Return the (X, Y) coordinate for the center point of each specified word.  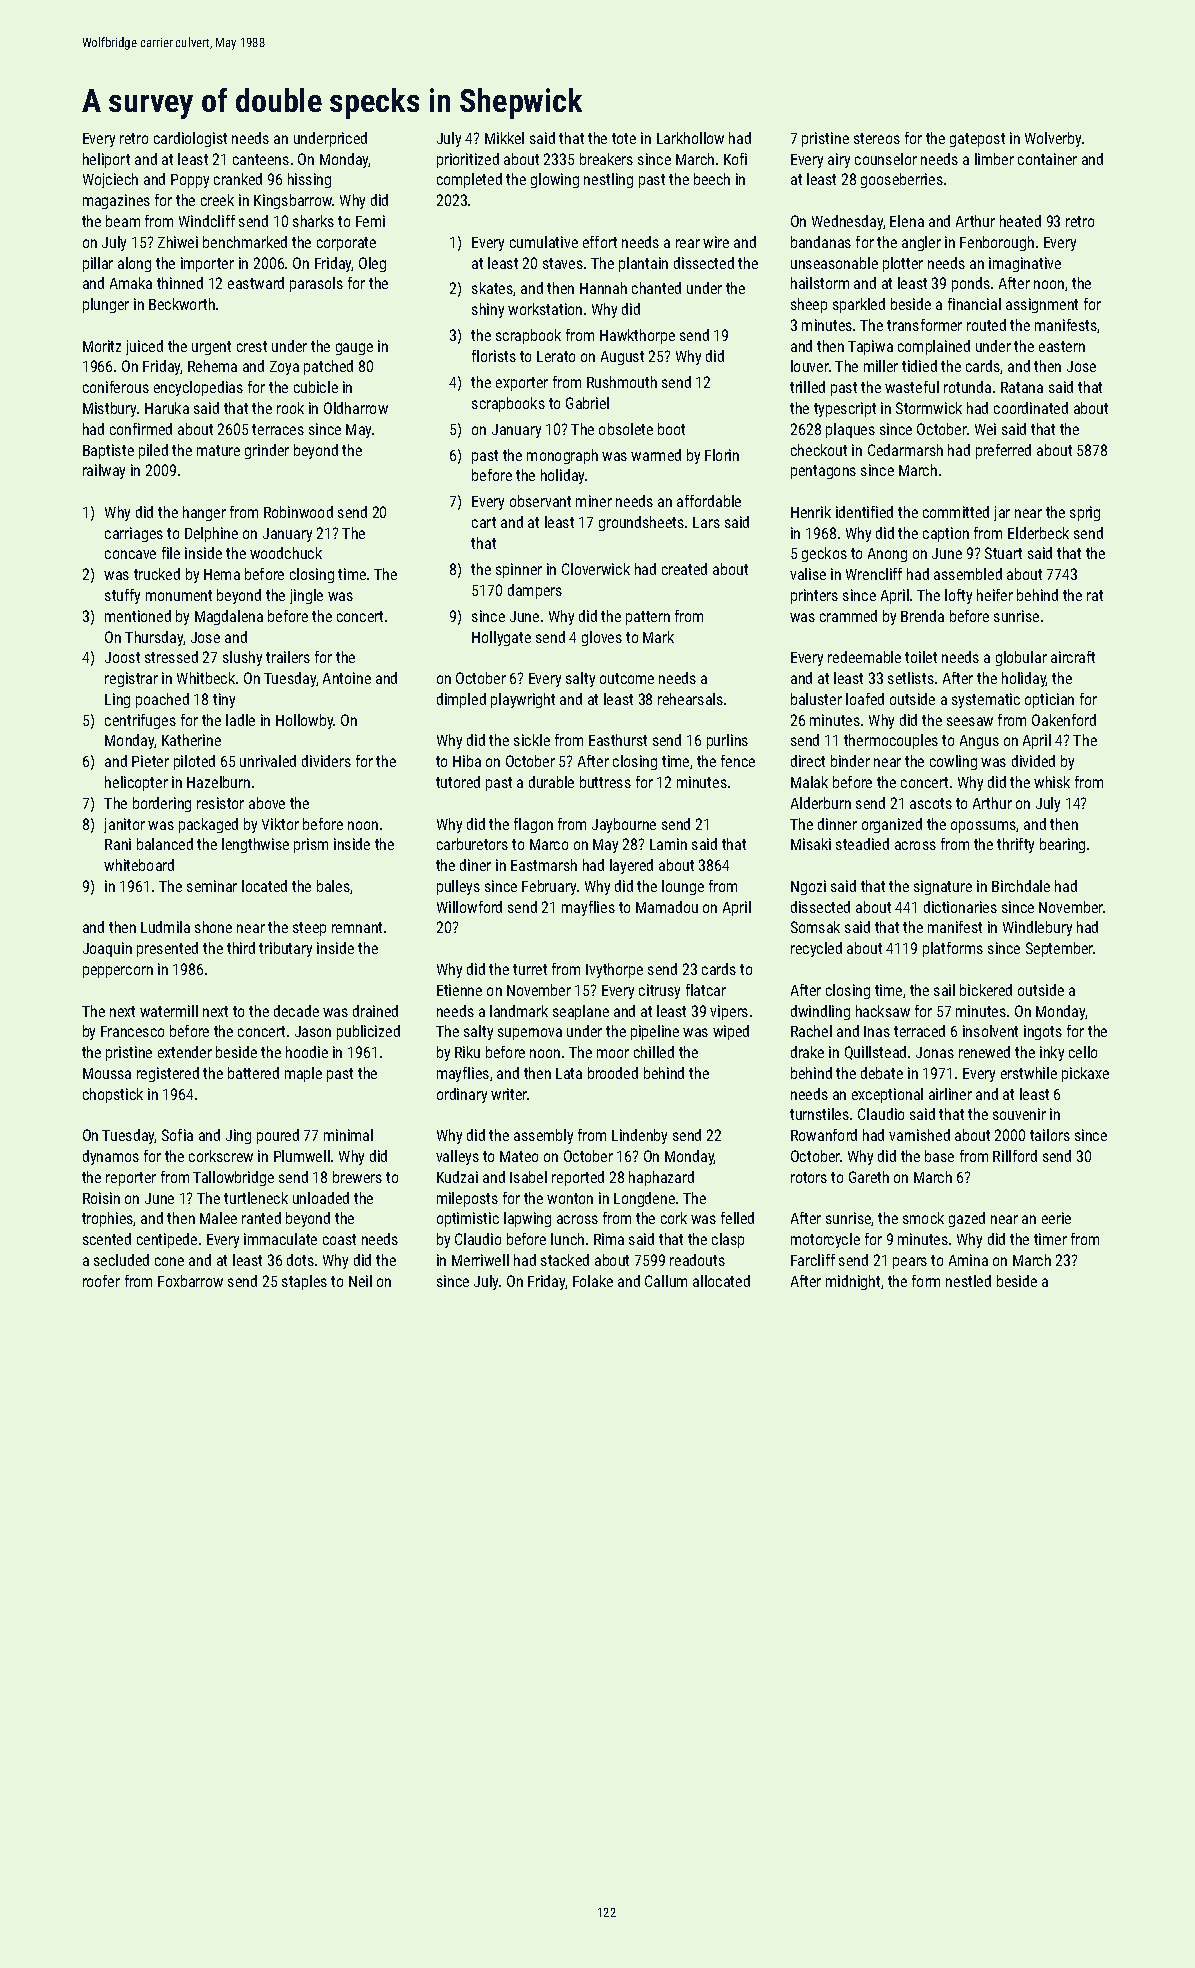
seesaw (970, 721)
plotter (903, 264)
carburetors (472, 844)
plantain (643, 264)
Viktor (280, 824)
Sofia (177, 1135)
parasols (316, 284)
